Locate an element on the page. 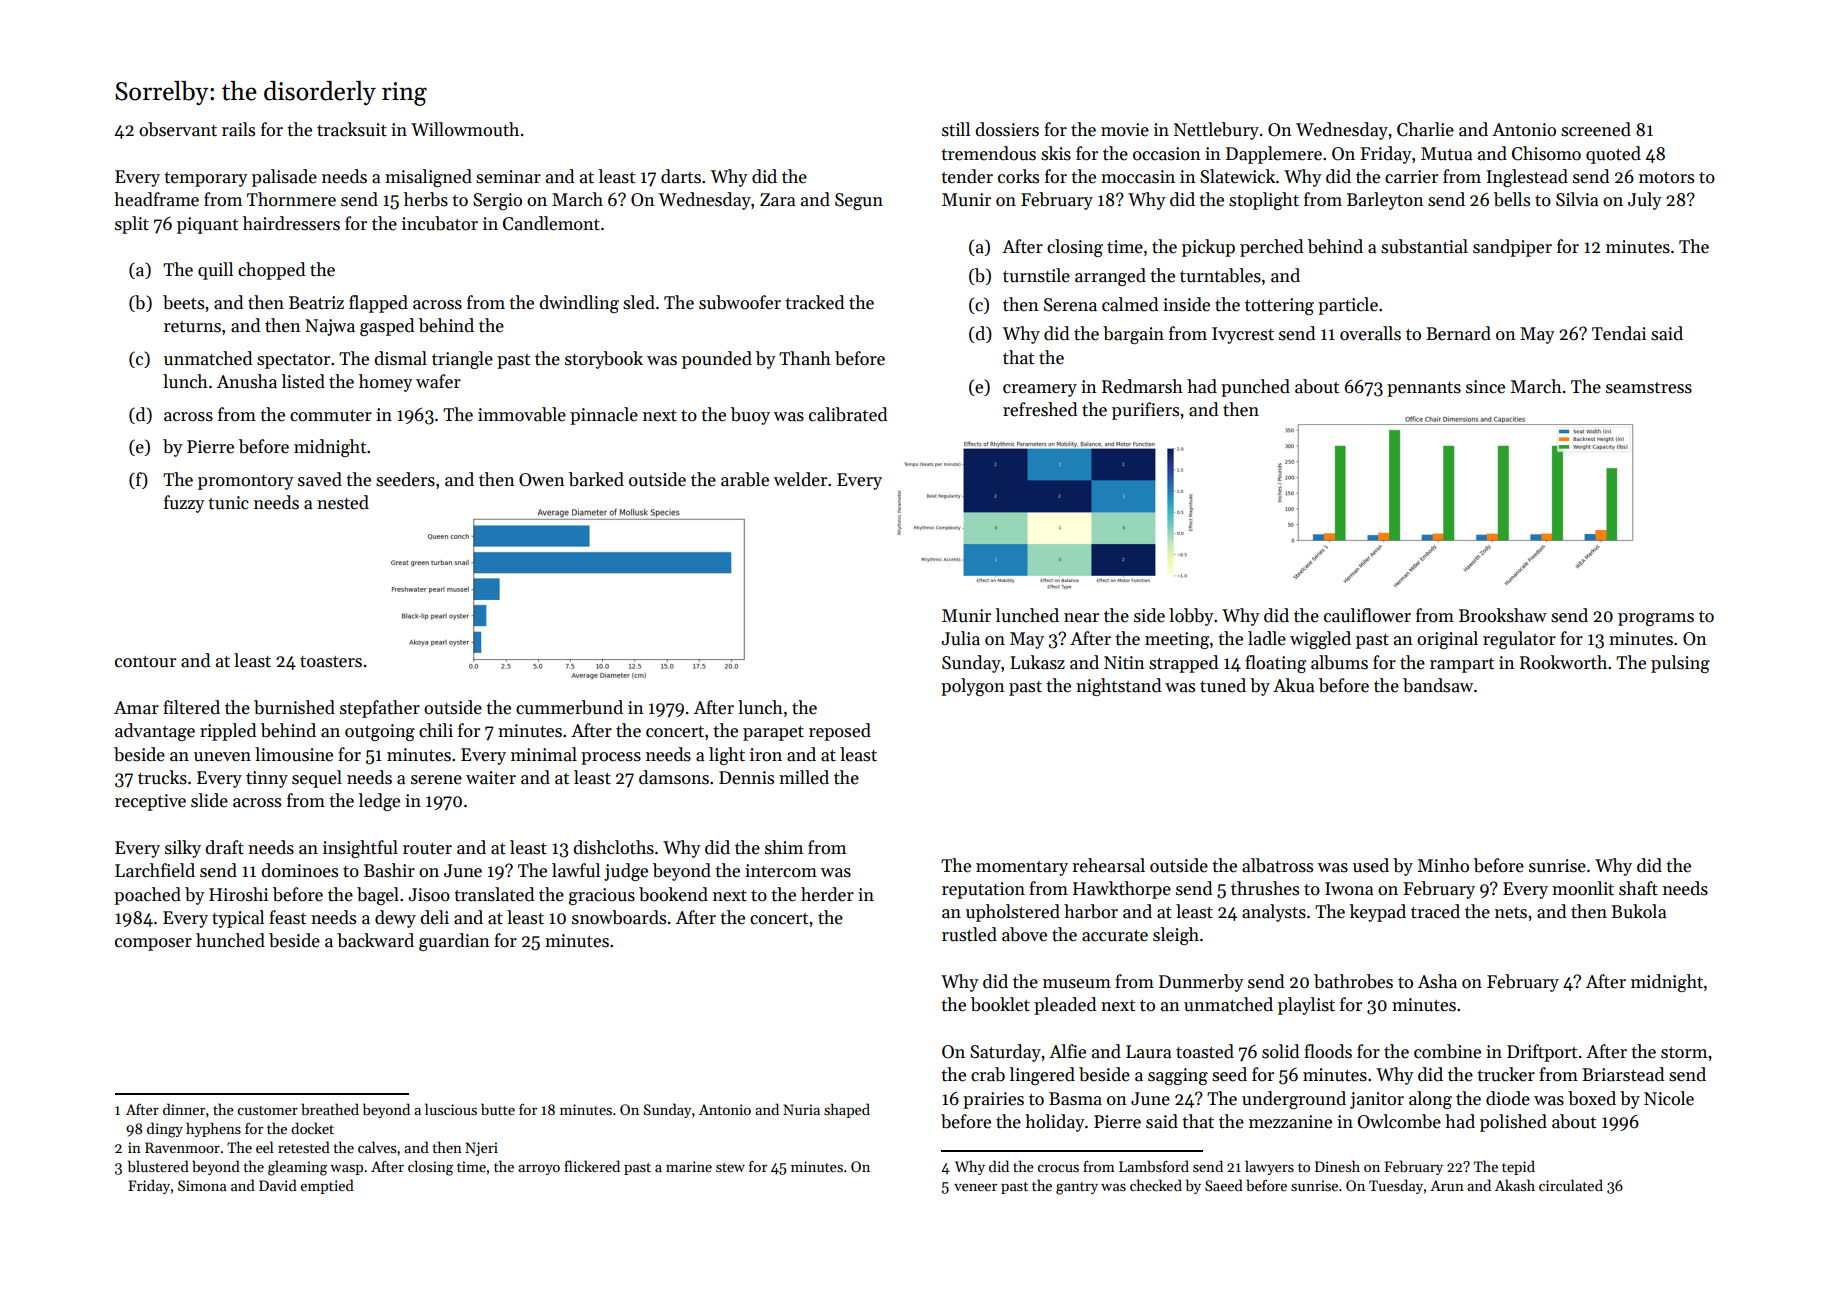 The width and height of the image is (1831, 1295). veneer is located at coordinates (975, 1187).
